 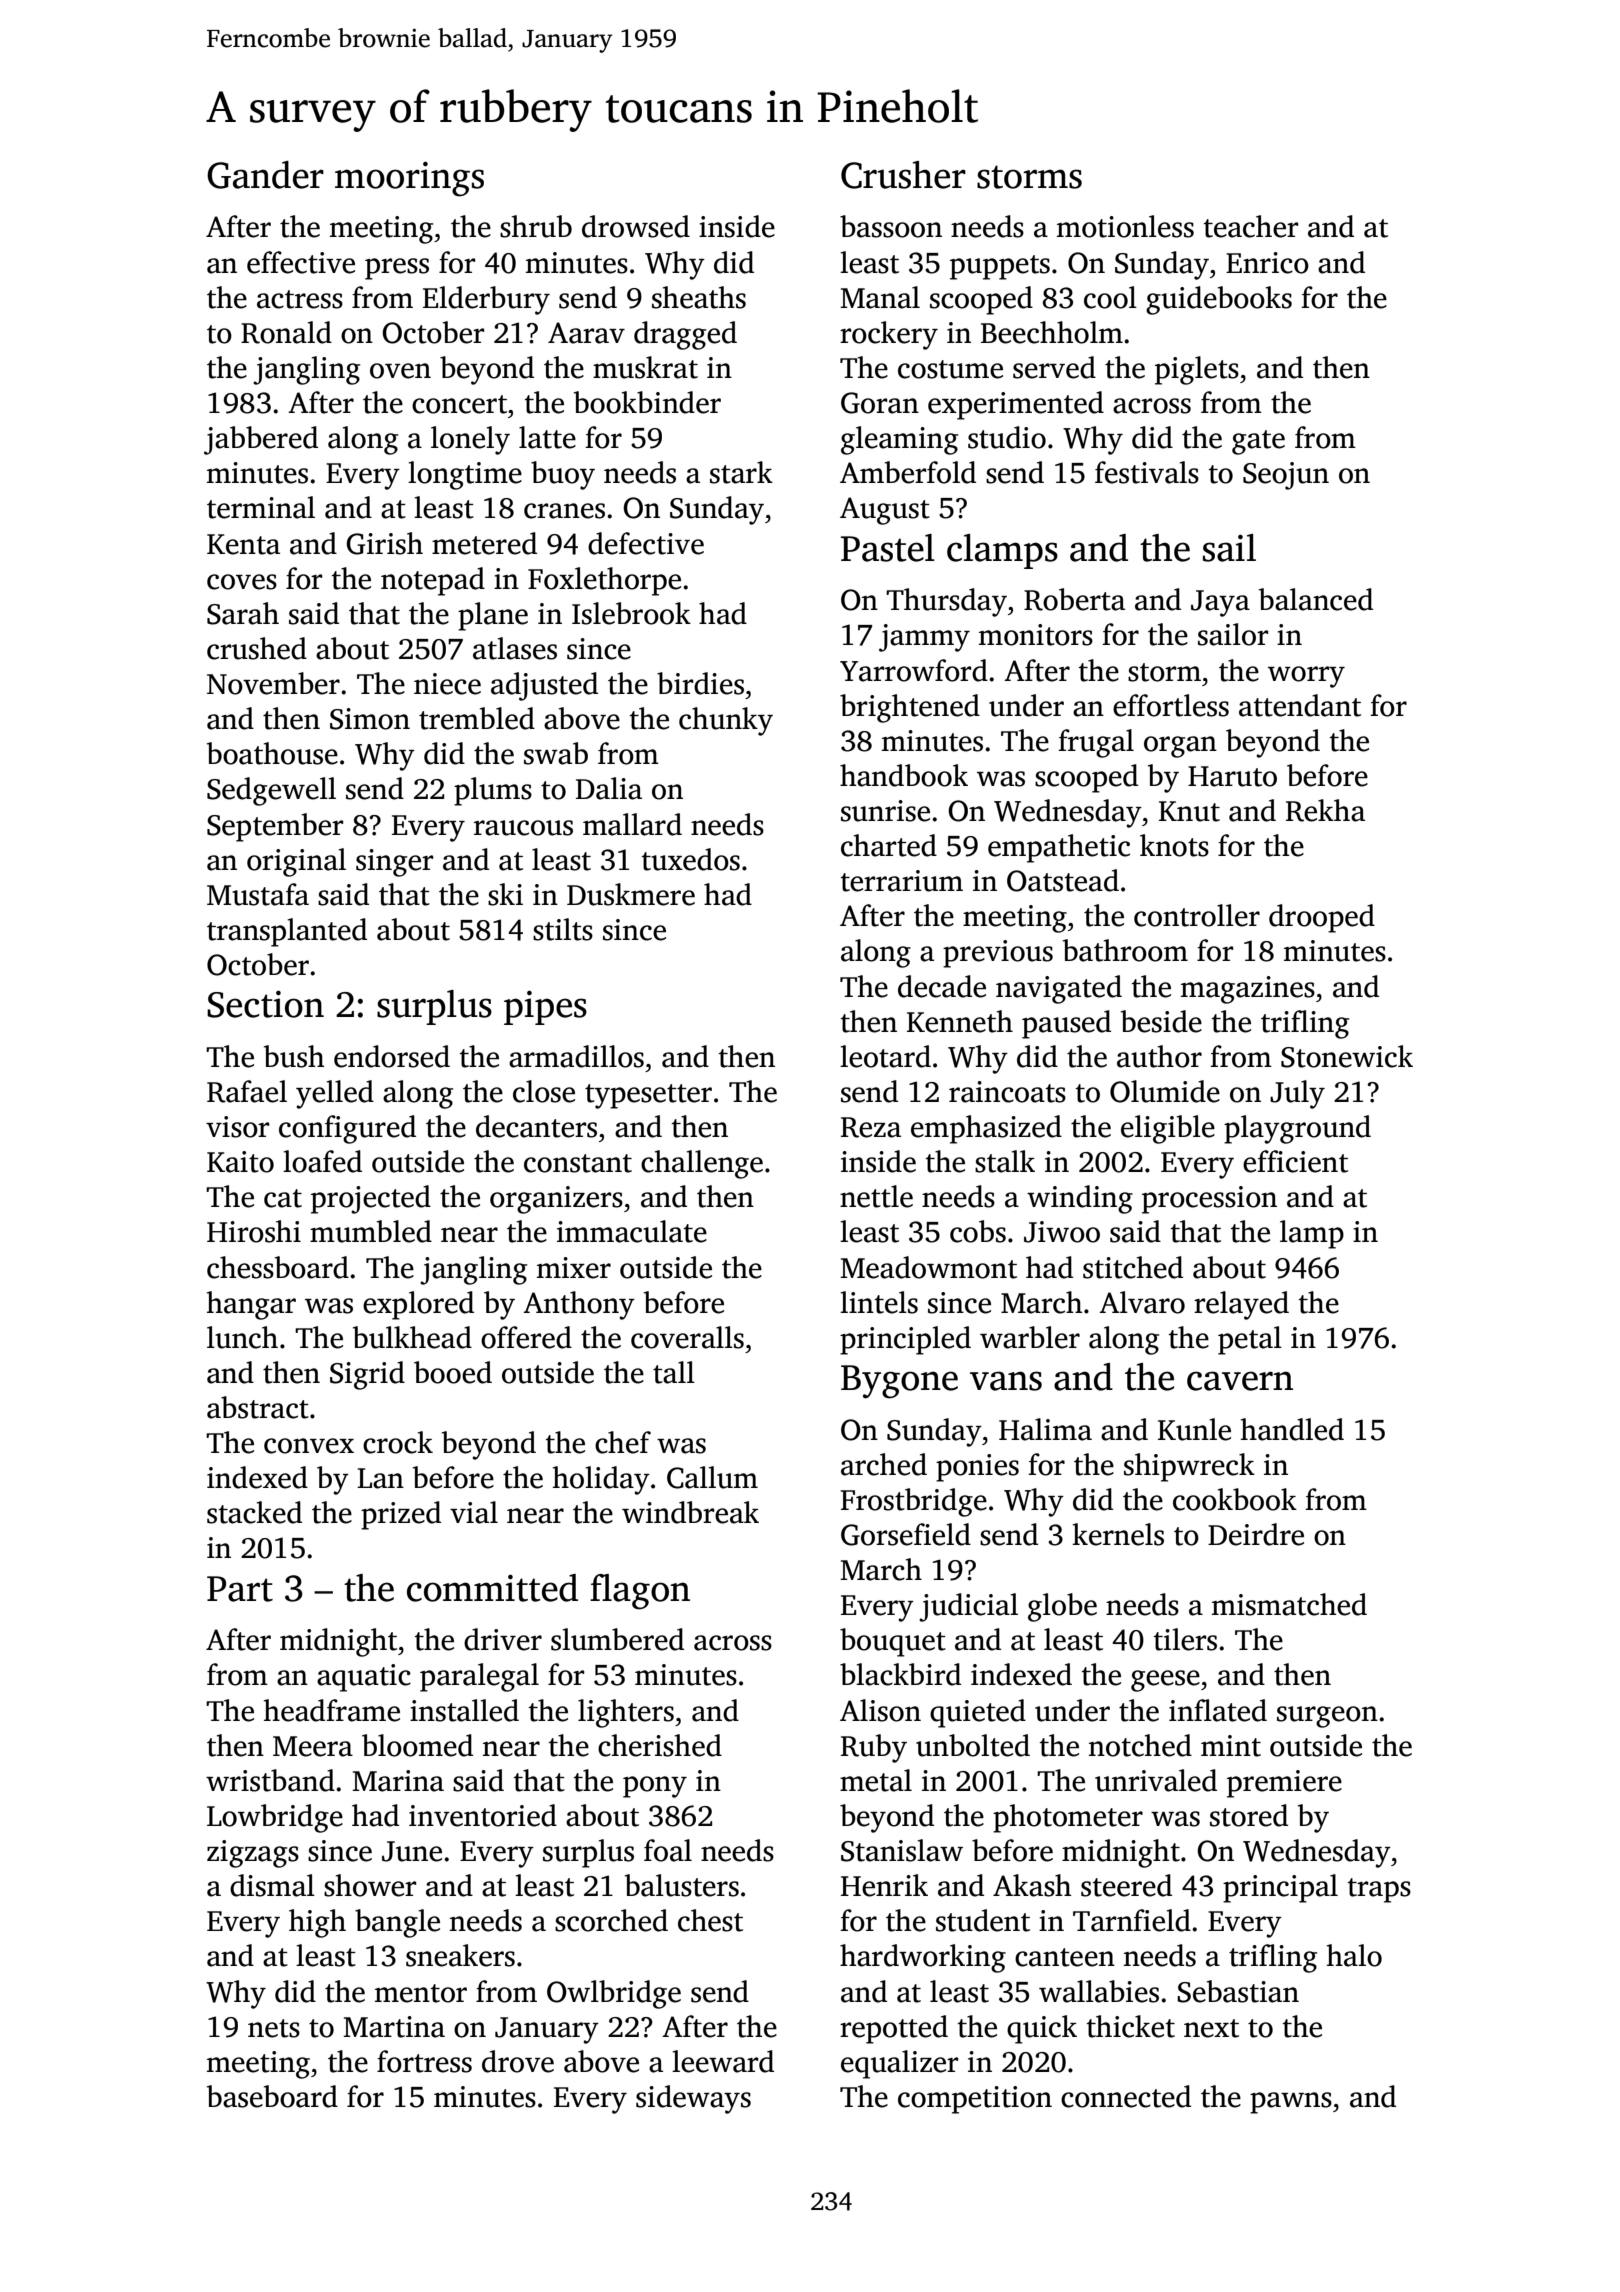 What do you see at coordinates (1054, 367) in the page?
I see `served` at bounding box center [1054, 367].
